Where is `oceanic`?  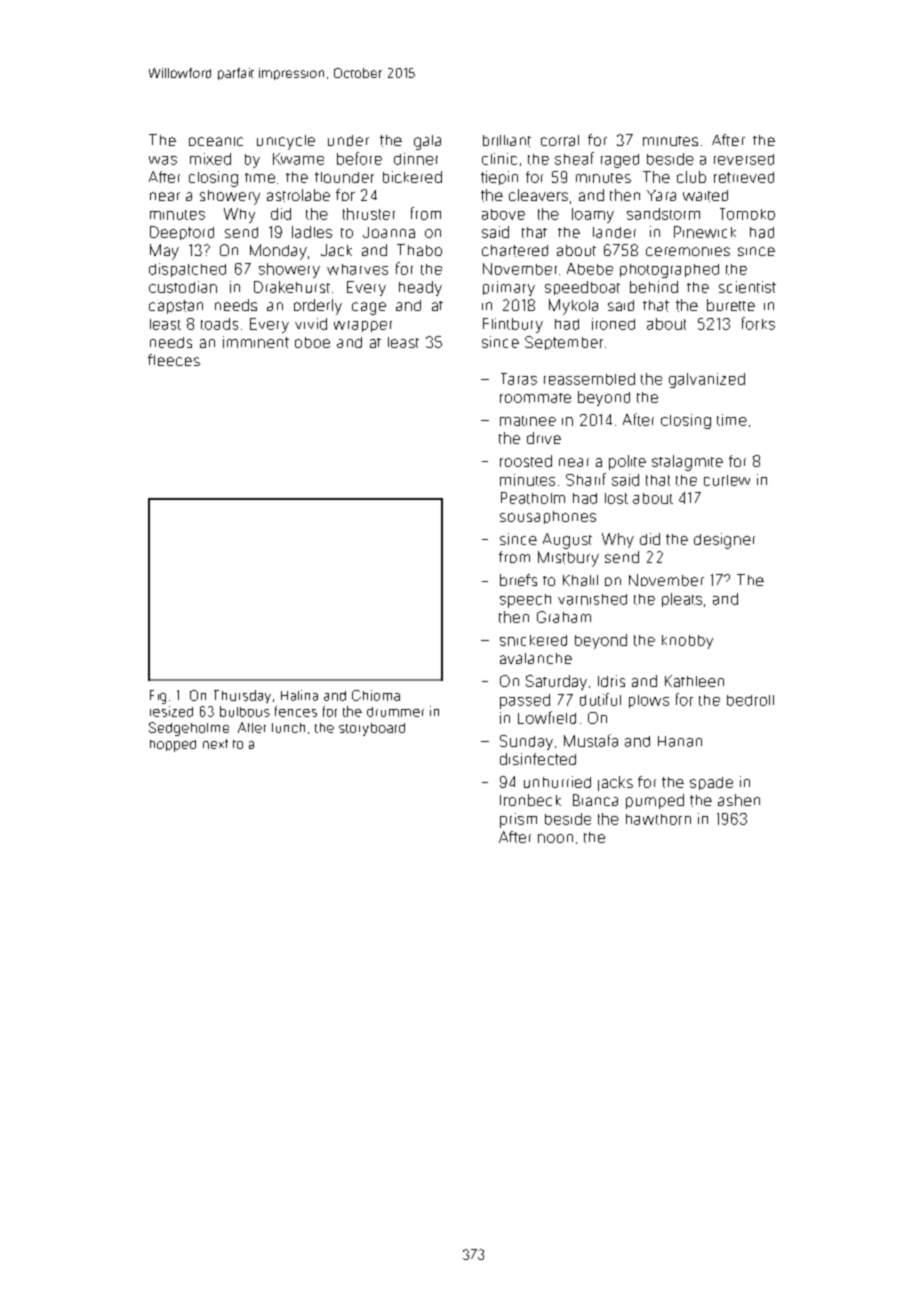 oceanic is located at coordinates (216, 141).
